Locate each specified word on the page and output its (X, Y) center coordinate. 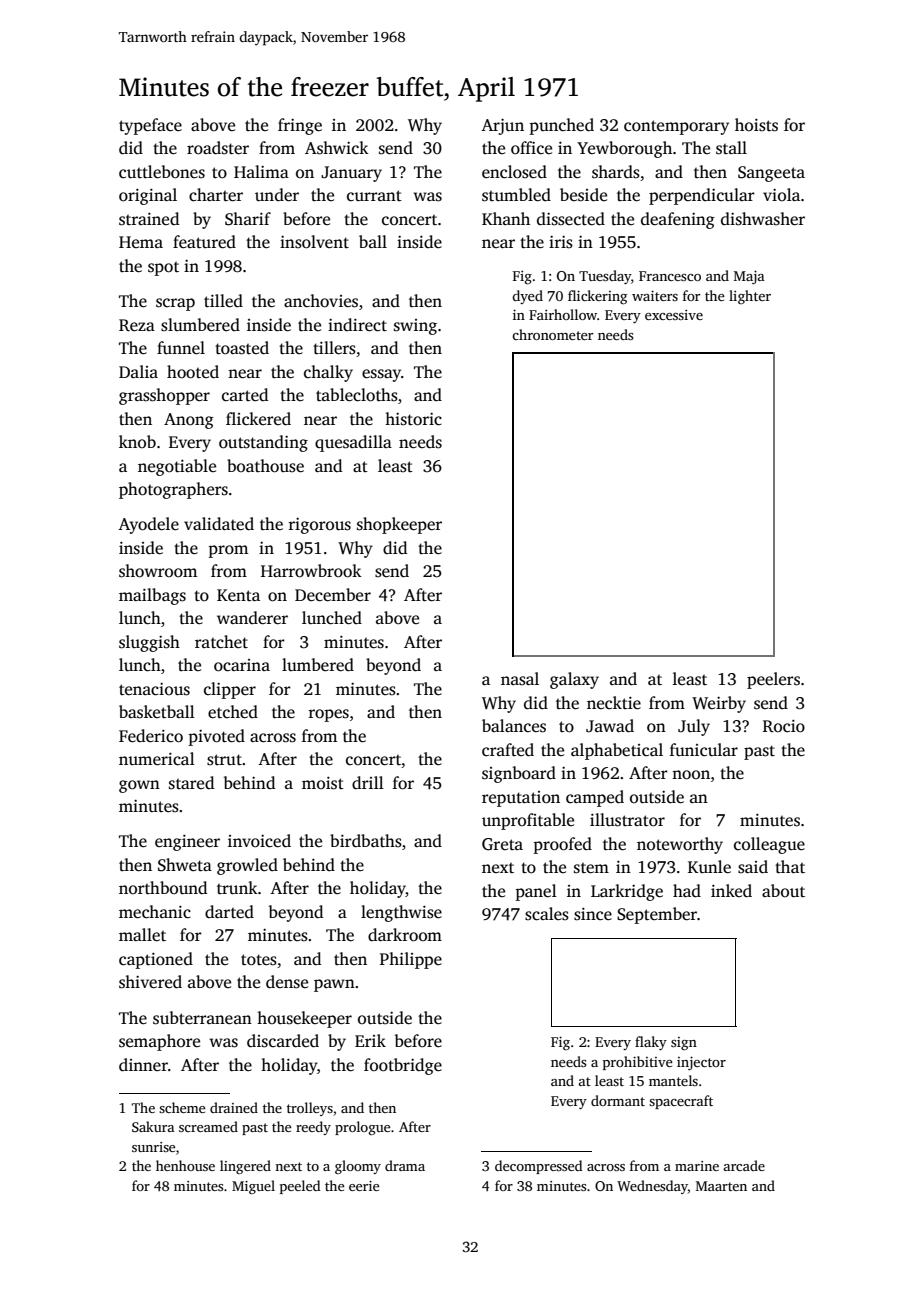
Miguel (253, 1187)
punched (561, 126)
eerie (364, 1186)
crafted (508, 750)
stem (591, 868)
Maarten (721, 1186)
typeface (150, 126)
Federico (151, 736)
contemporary (676, 127)
